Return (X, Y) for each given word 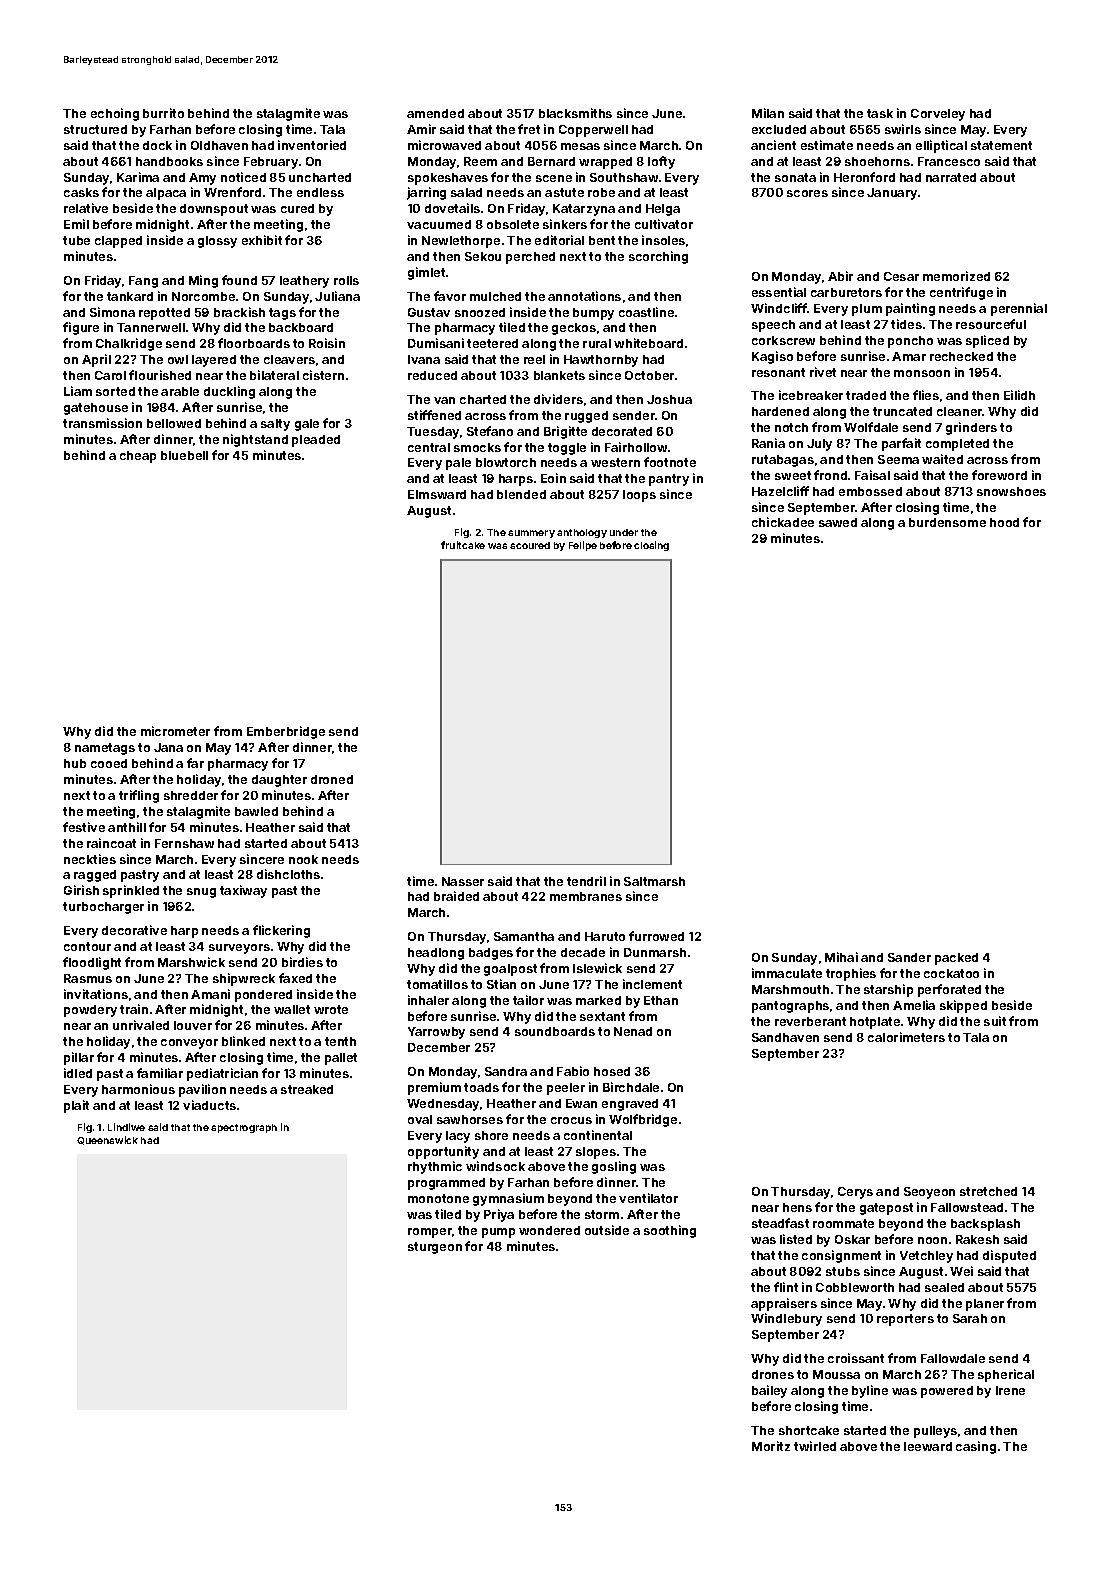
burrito (163, 113)
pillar (79, 1058)
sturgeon (435, 1248)
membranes (586, 896)
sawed (838, 522)
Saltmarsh (654, 881)
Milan (768, 113)
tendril (586, 881)
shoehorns (877, 161)
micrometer (175, 731)
